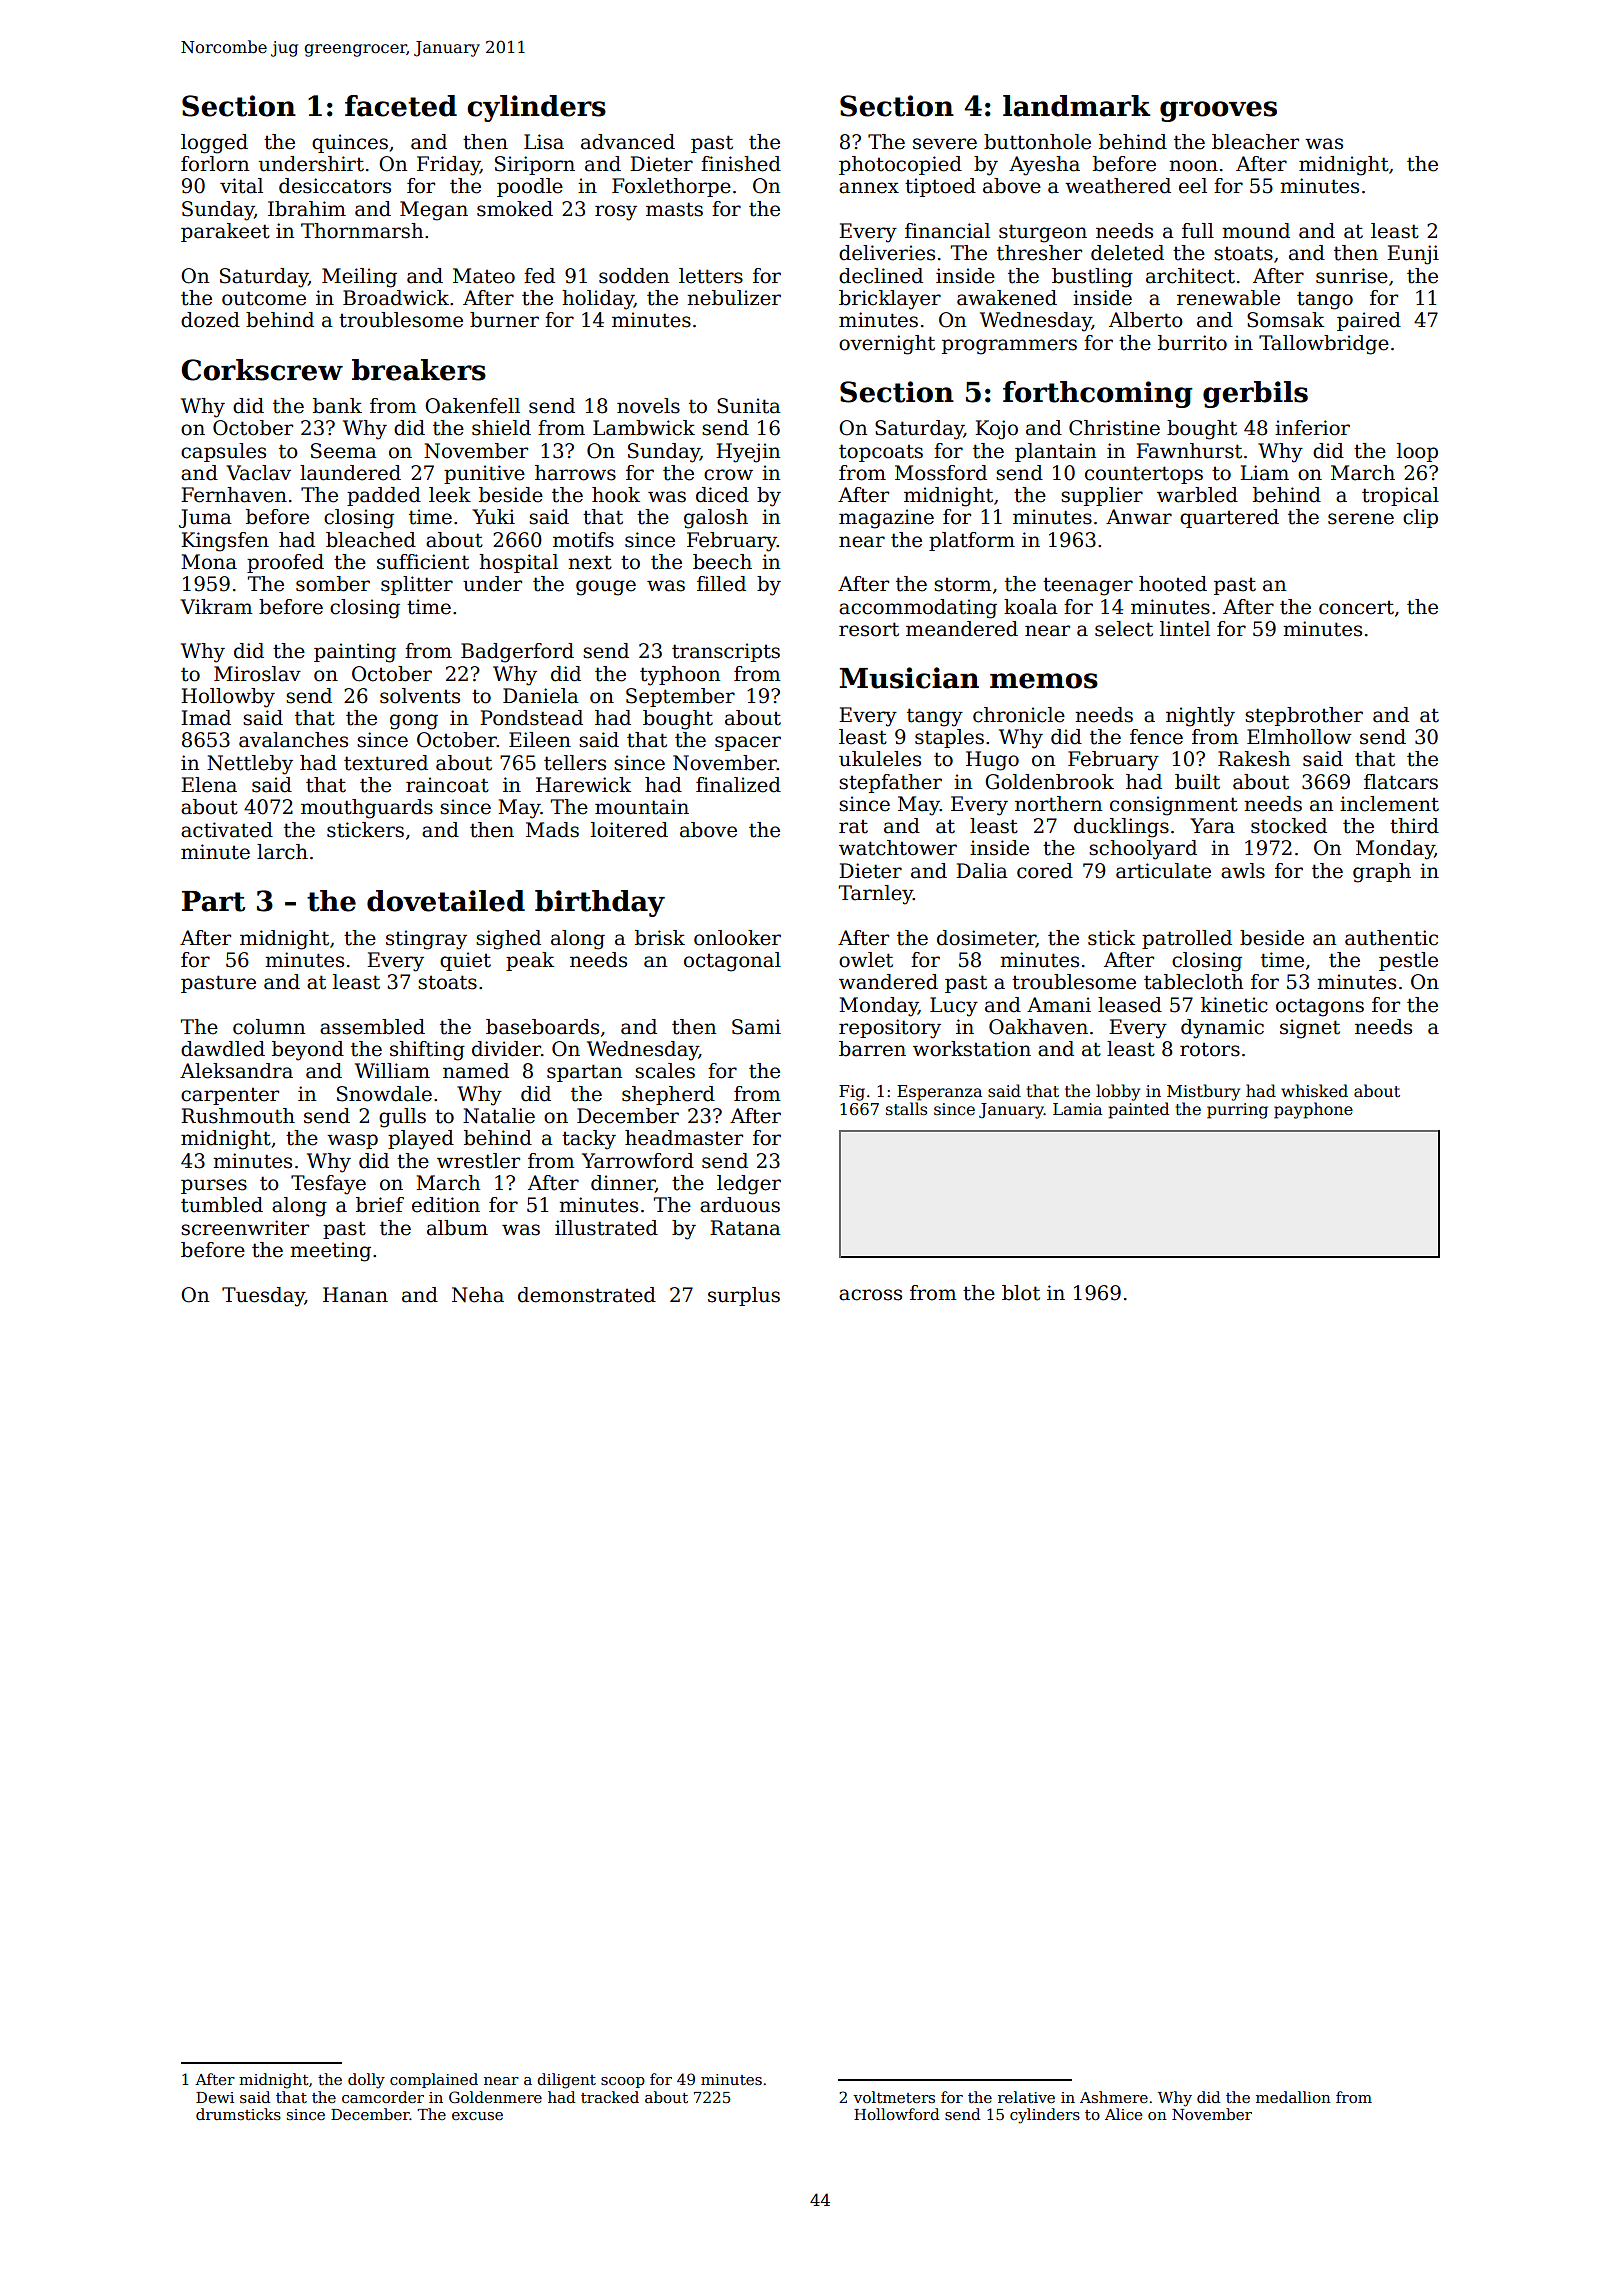 The width and height of the document is (1620, 2292). Describe the element at coordinates (355, 1295) in the document. I see `Hanan` at that location.
